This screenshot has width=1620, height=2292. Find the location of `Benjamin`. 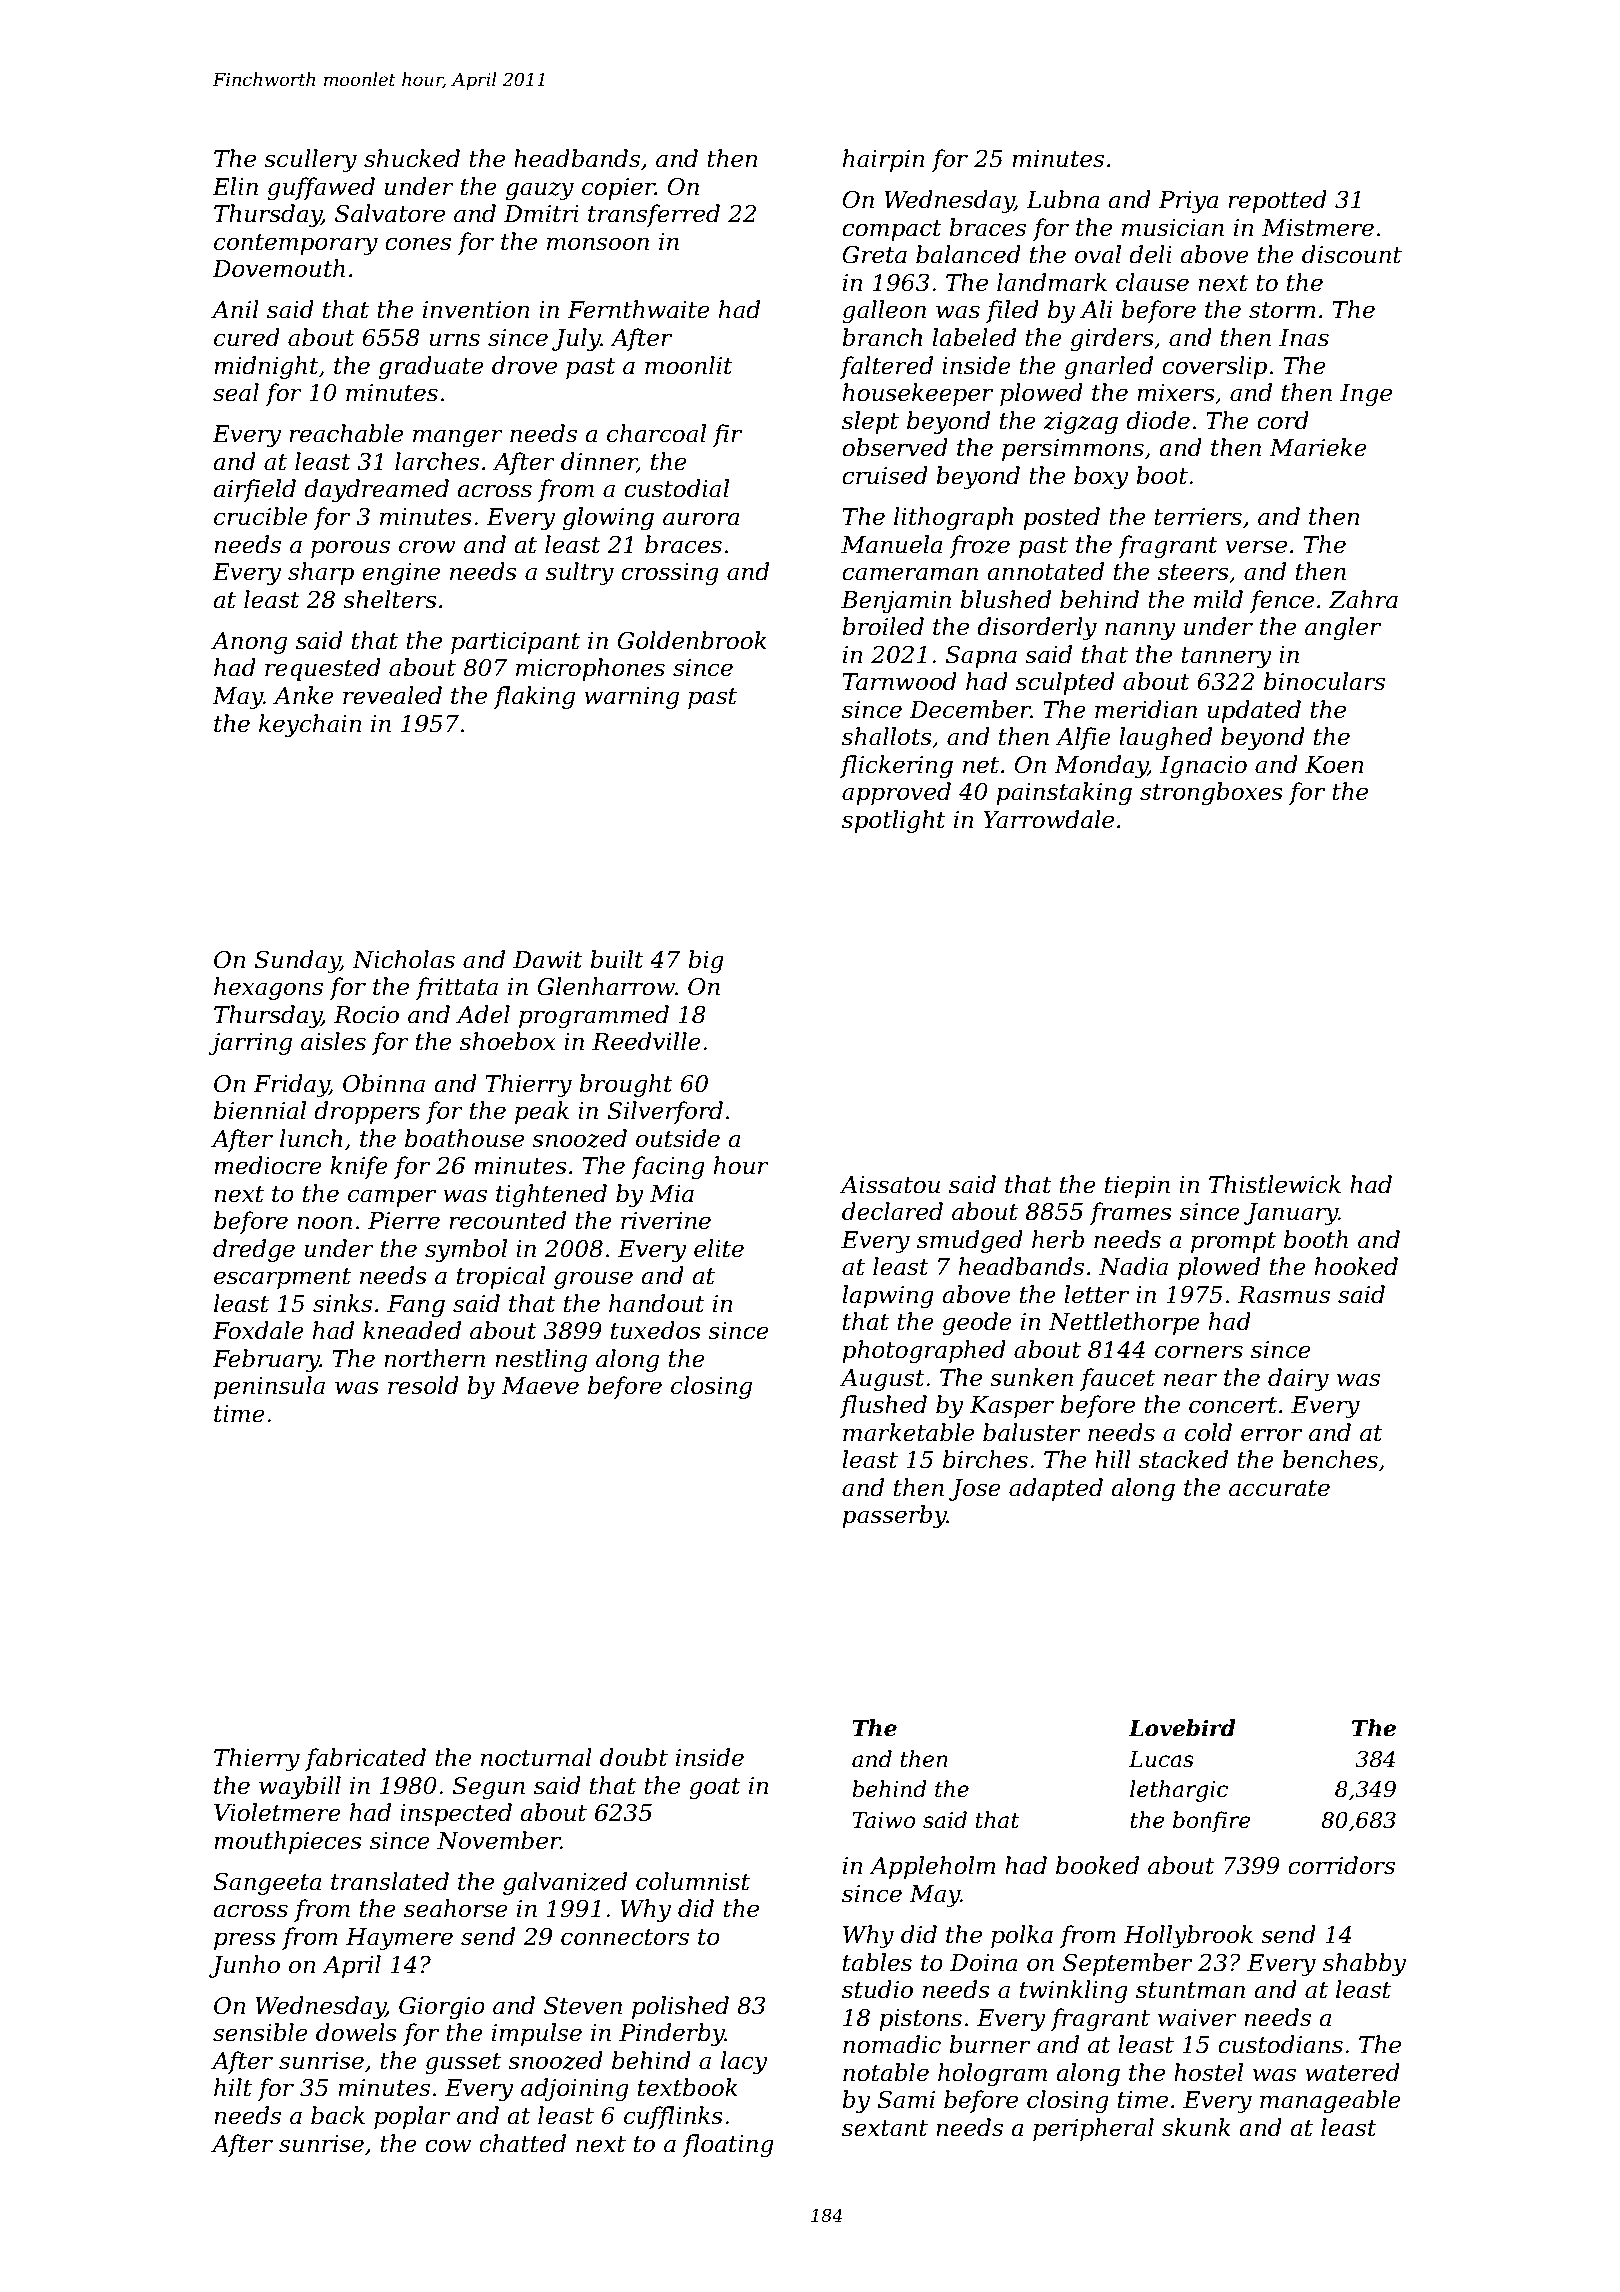

Benjamin is located at coordinates (896, 602).
